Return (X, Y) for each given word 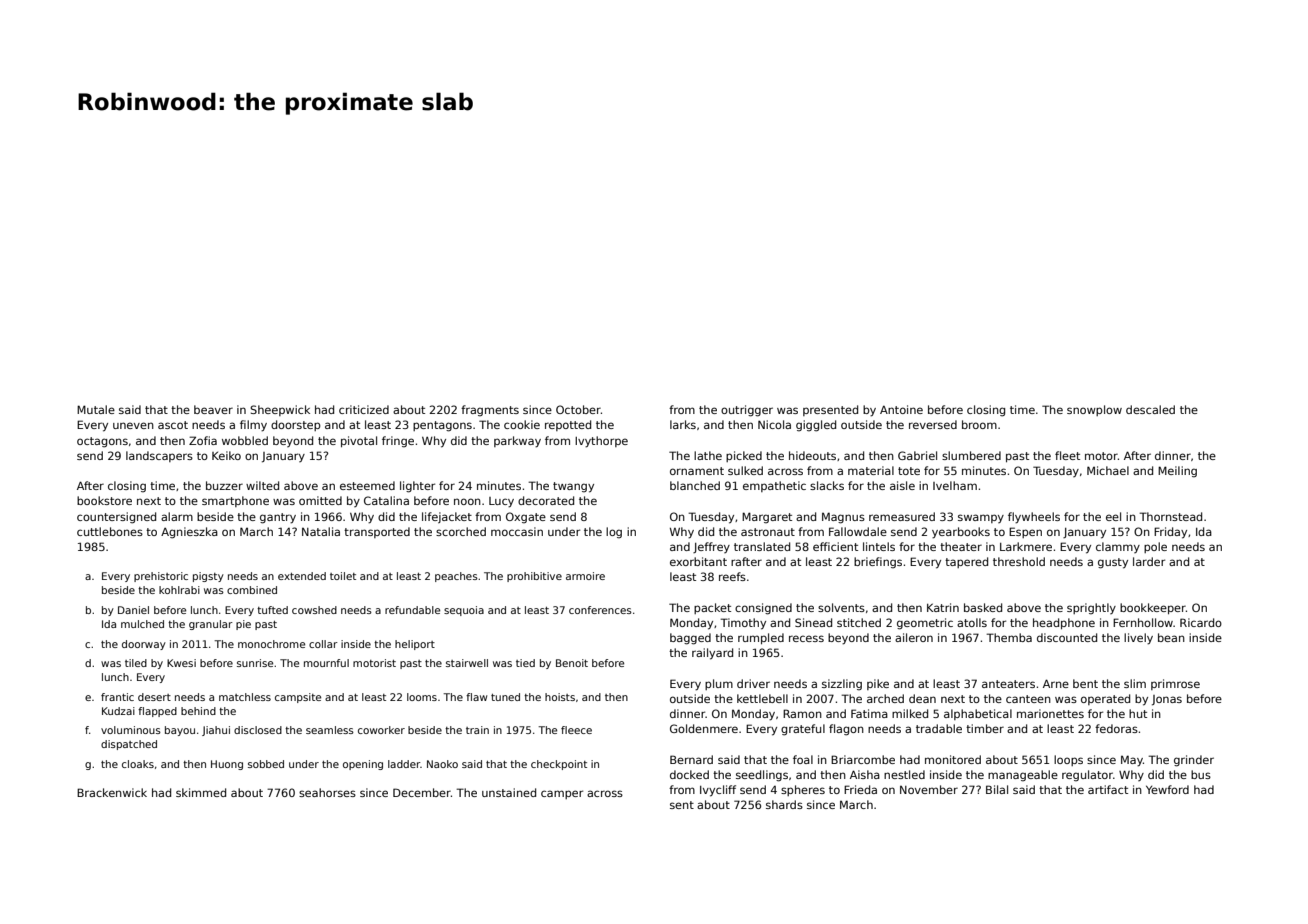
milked (910, 713)
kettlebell (762, 698)
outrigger (747, 411)
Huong (227, 765)
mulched (142, 624)
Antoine (901, 409)
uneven (133, 425)
